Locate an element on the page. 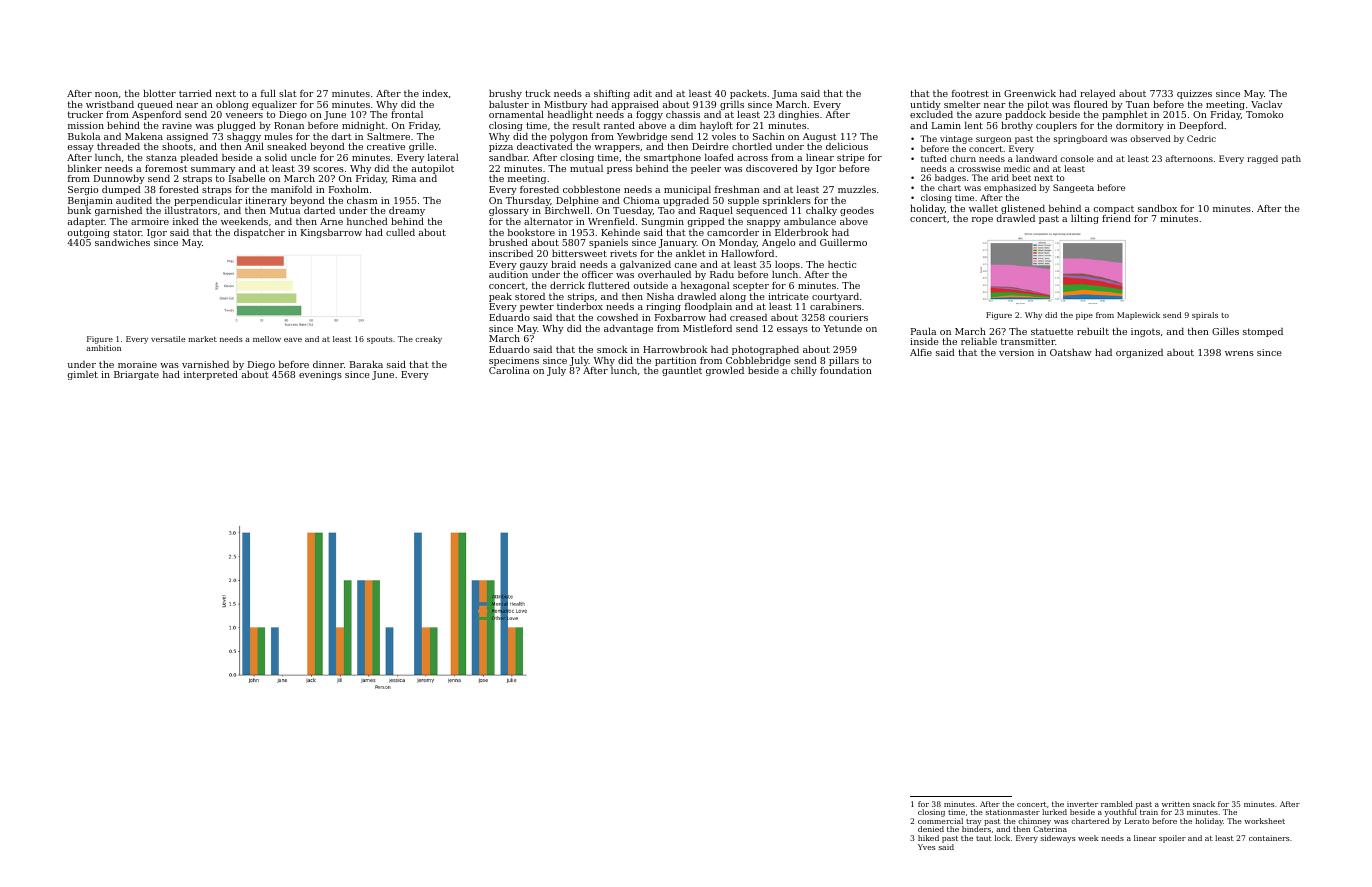  Yves is located at coordinates (926, 847).
